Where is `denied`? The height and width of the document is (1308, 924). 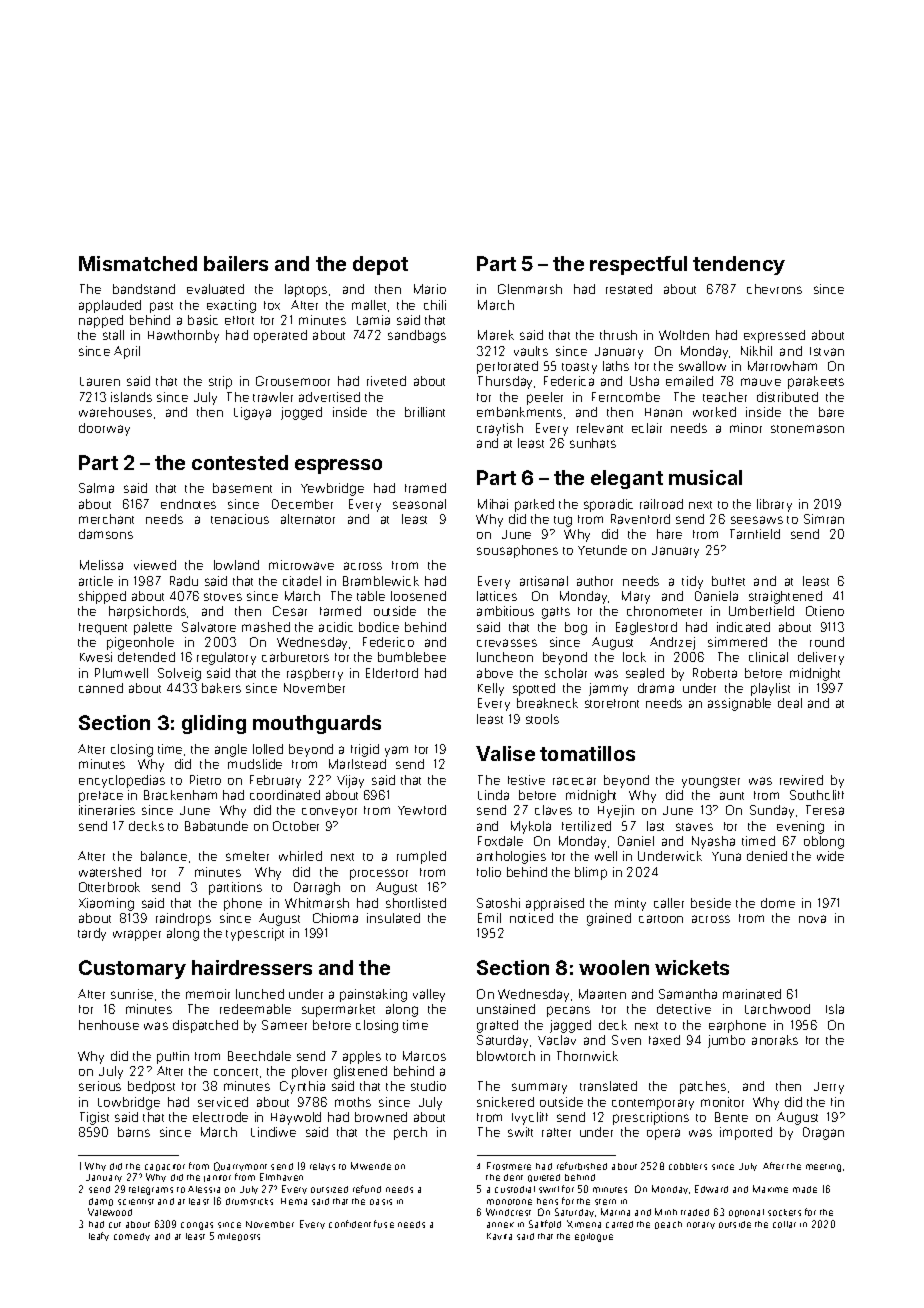
denied is located at coordinates (767, 856).
